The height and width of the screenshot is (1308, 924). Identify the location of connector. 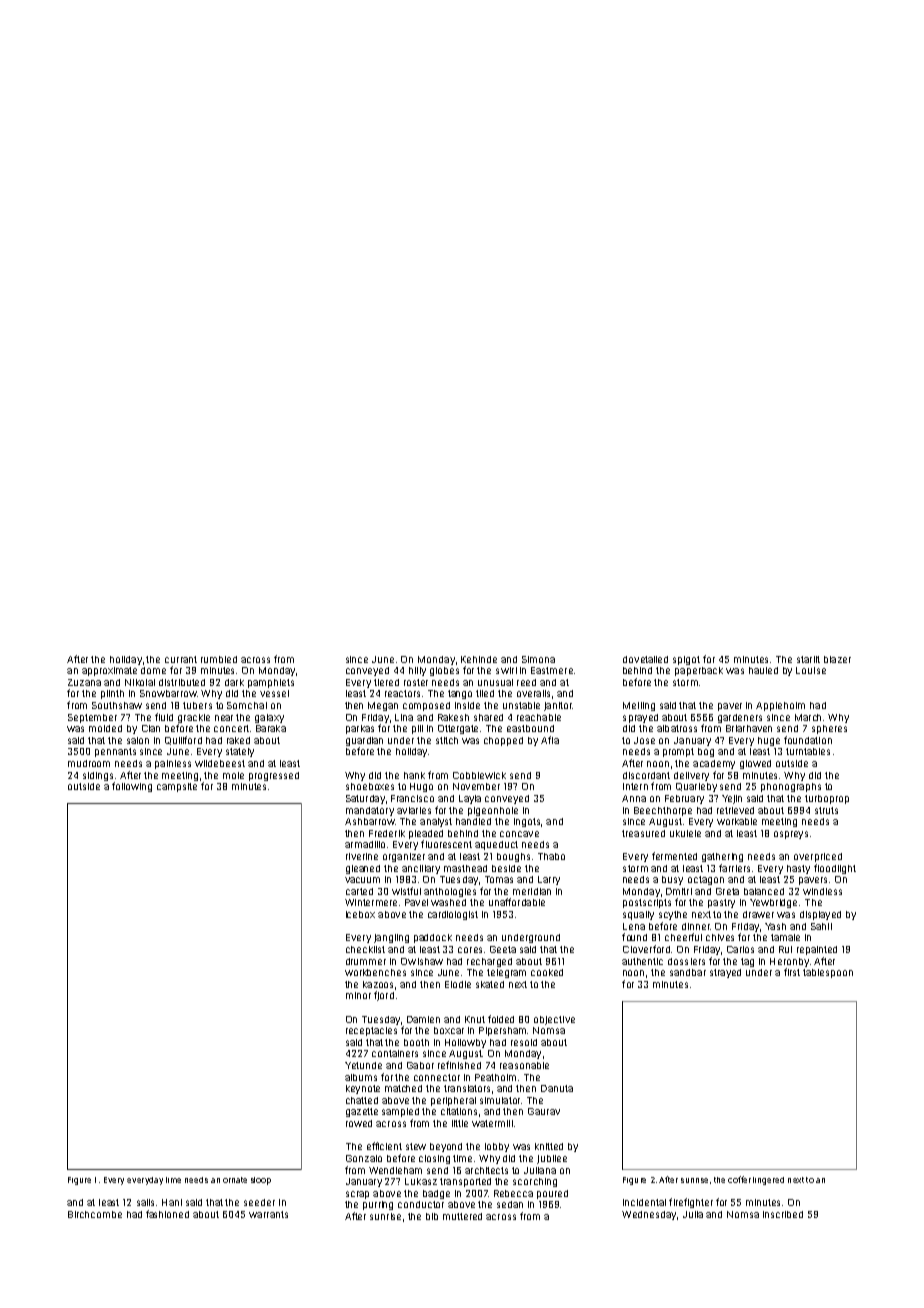
(437, 1077).
